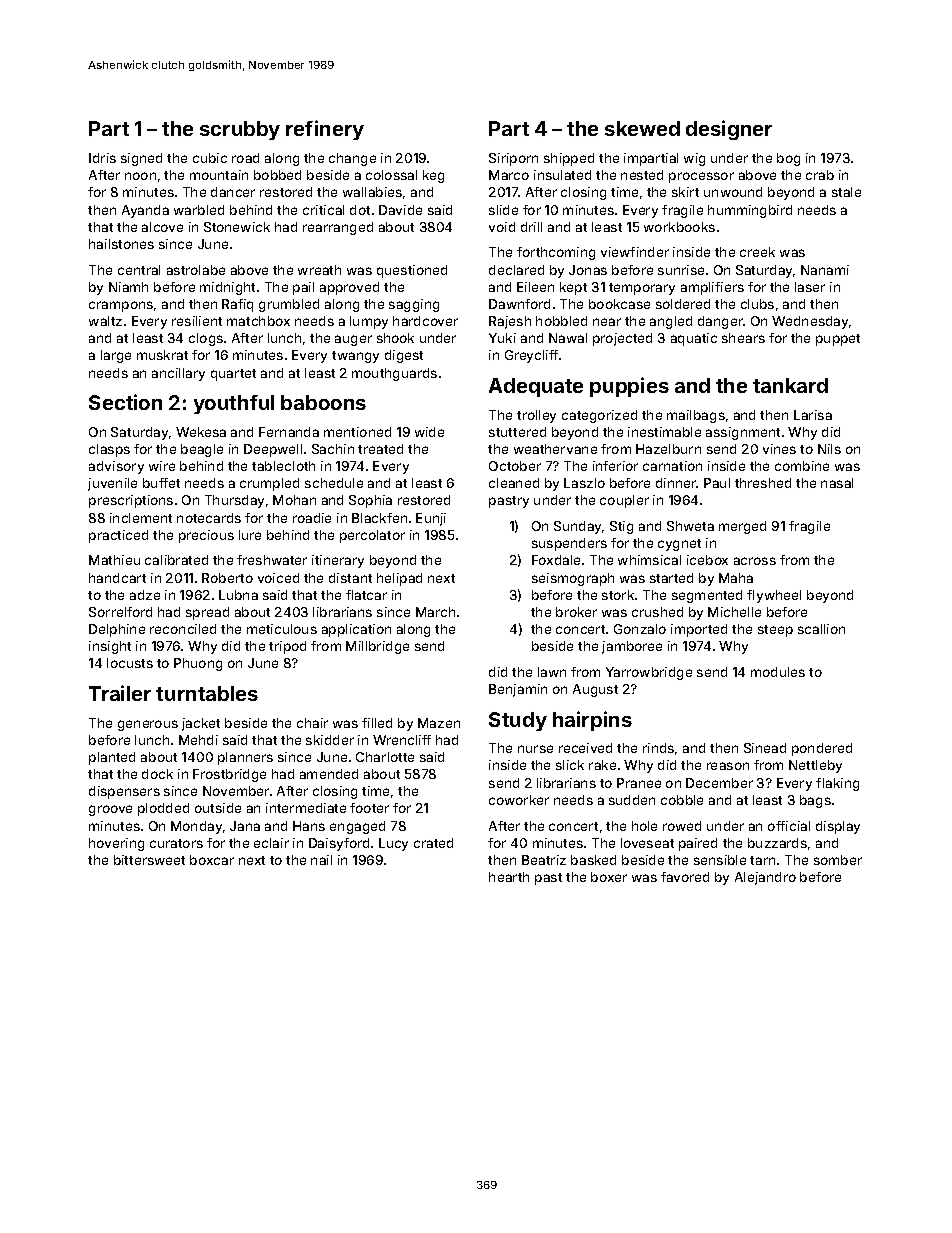 The height and width of the screenshot is (1233, 952). I want to click on scrubby, so click(240, 130).
